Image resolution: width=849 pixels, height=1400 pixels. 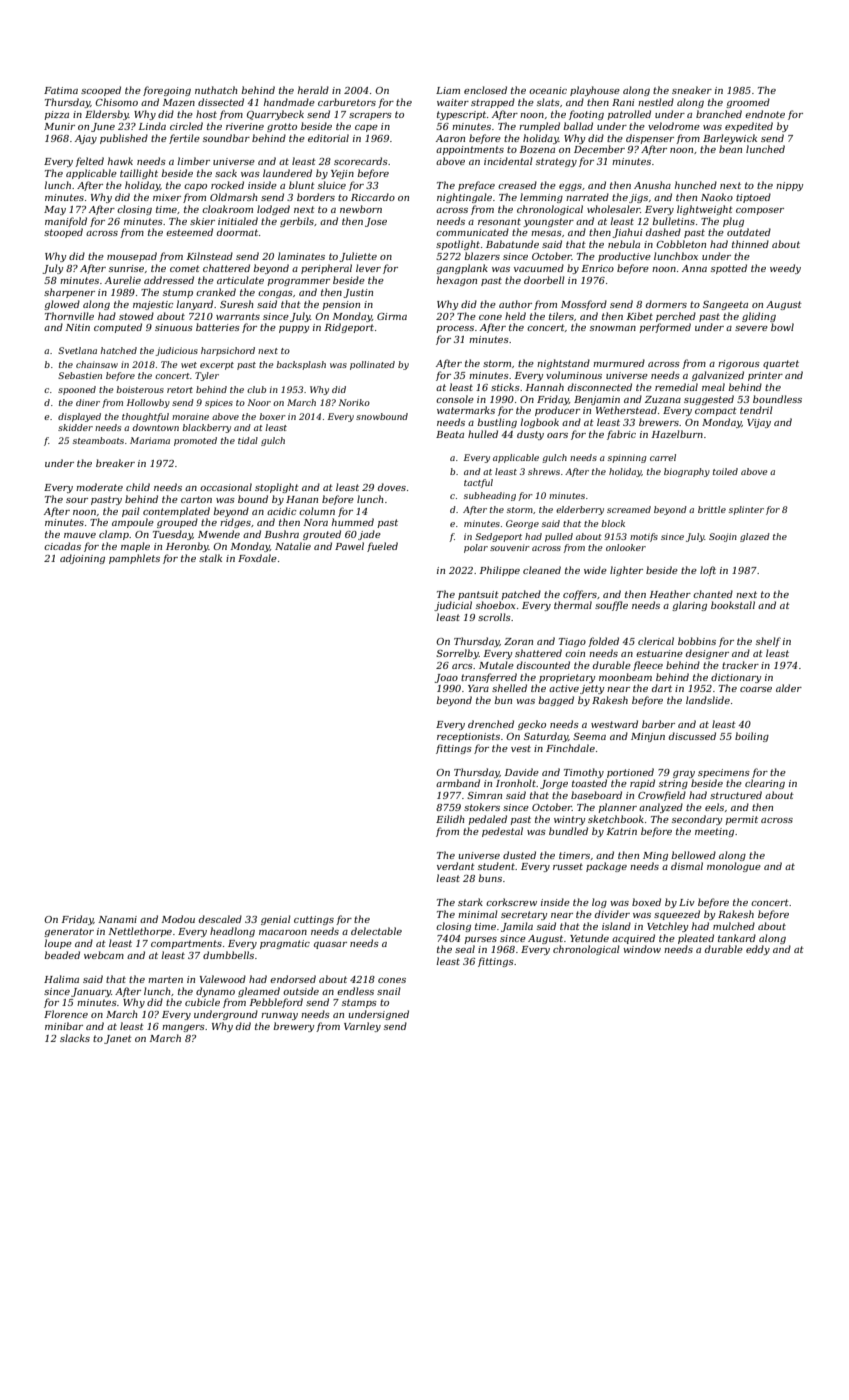 What do you see at coordinates (366, 128) in the page?
I see `cape` at bounding box center [366, 128].
